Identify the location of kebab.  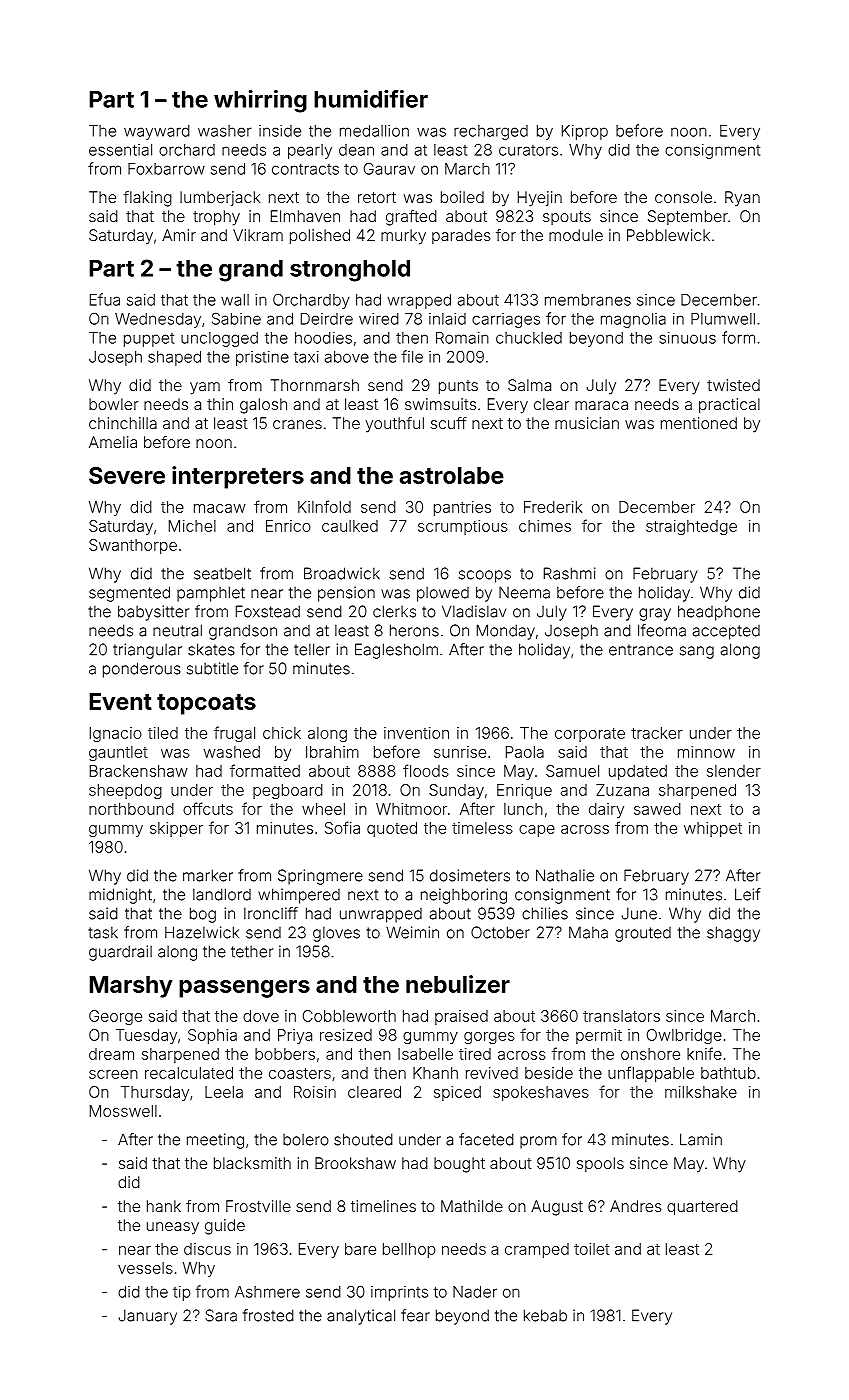
(545, 1315).
